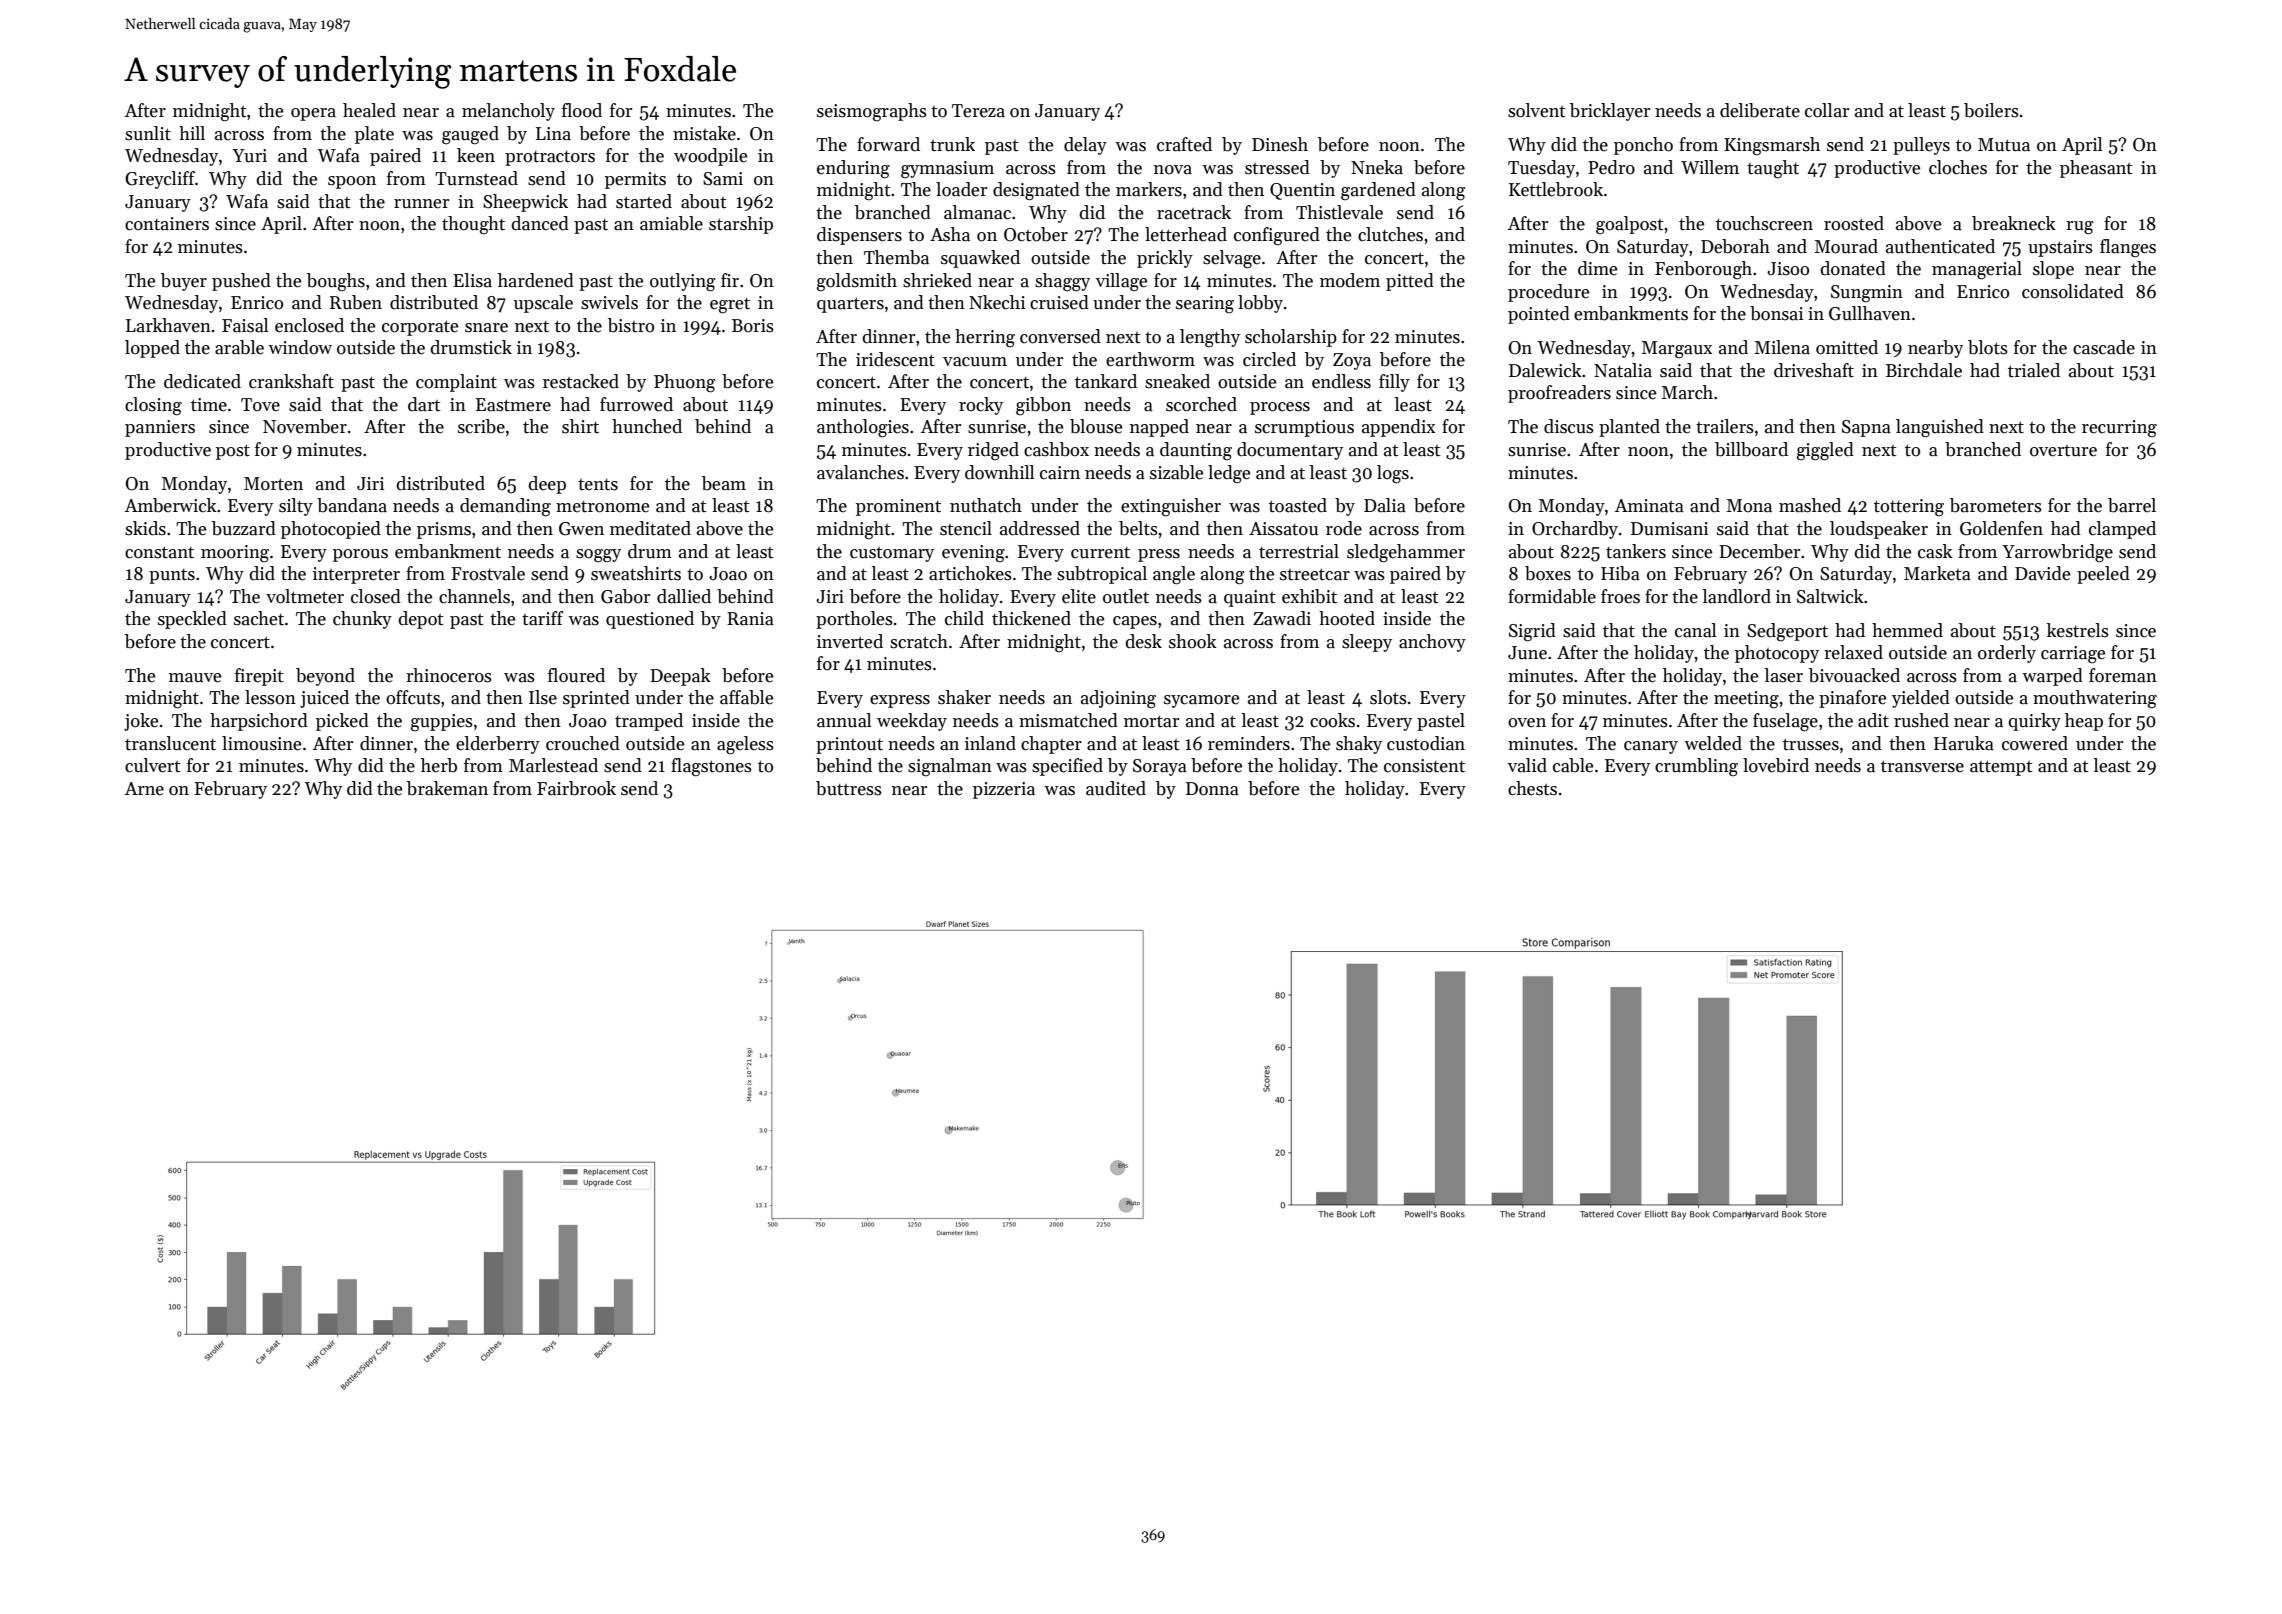 This document has height=1614, width=2282. What do you see at coordinates (1814, 370) in the document?
I see `driveshaft` at bounding box center [1814, 370].
